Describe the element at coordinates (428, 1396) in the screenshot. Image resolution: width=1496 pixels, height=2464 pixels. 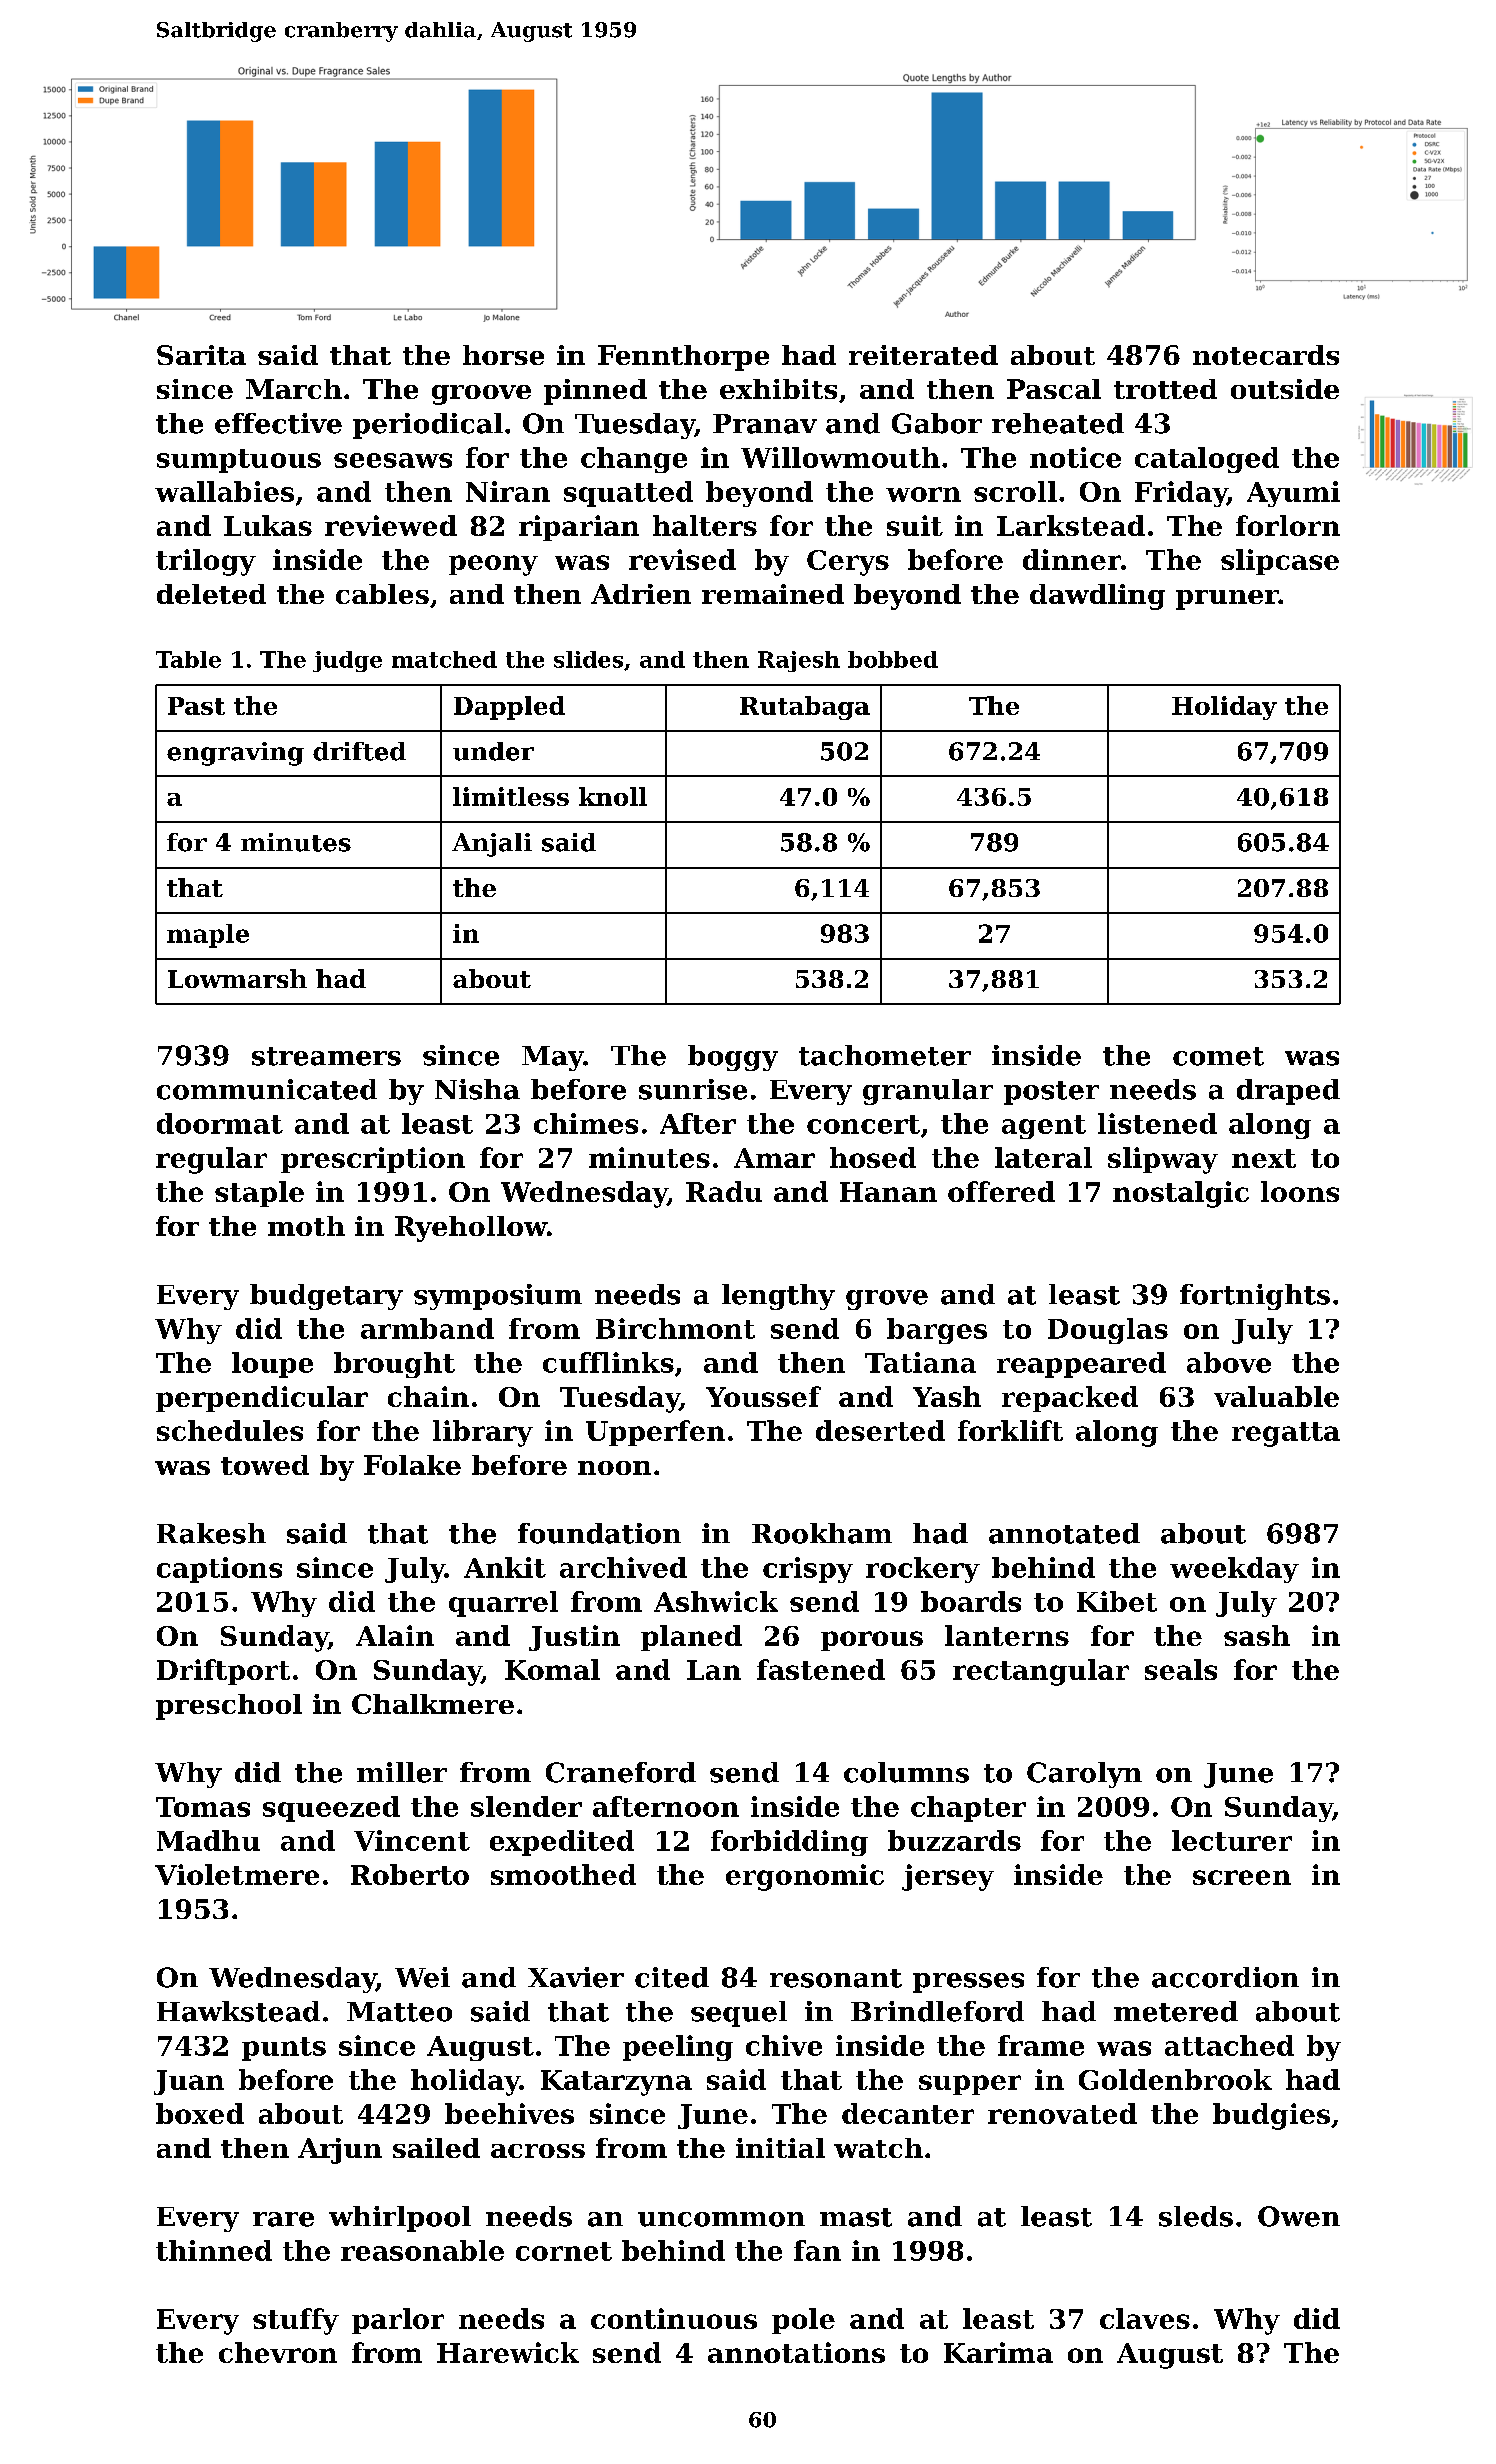
I see `chain` at that location.
